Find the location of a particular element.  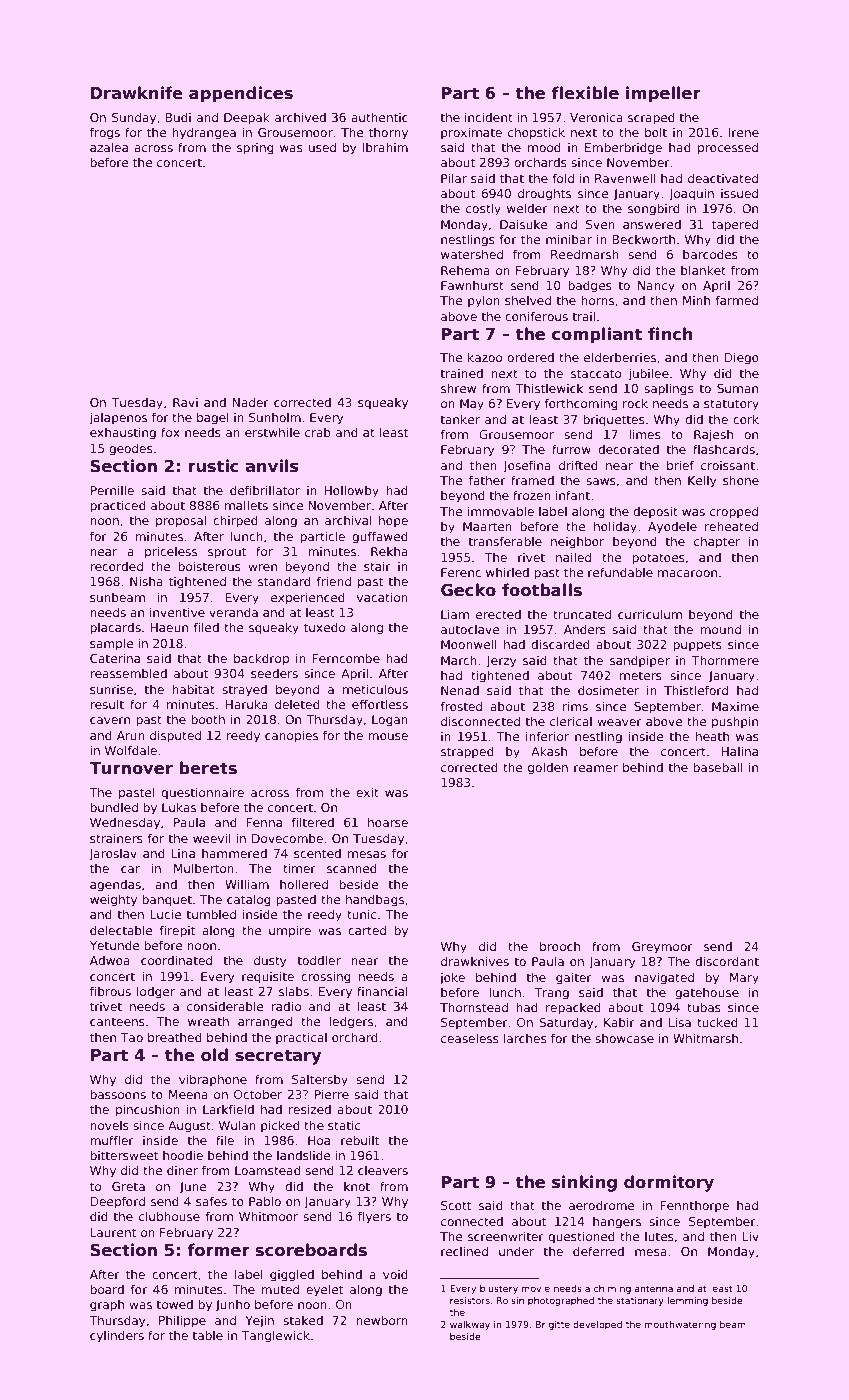

impeller is located at coordinates (663, 94).
